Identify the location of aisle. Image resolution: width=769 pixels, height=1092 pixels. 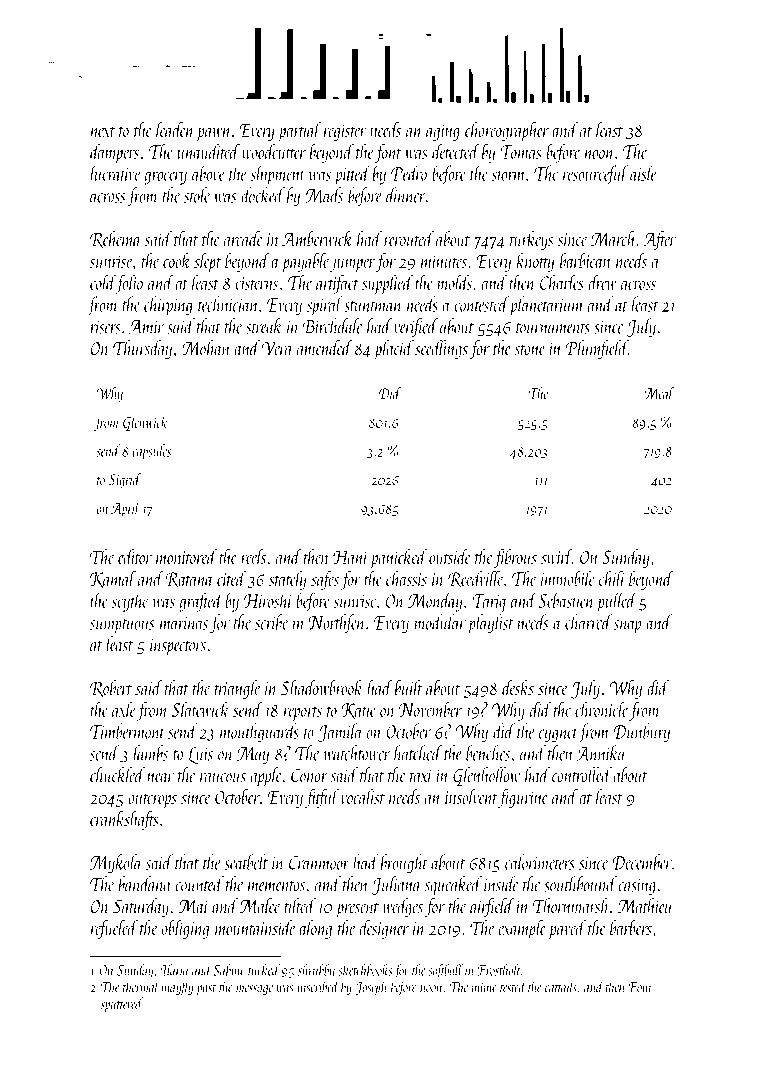
(643, 173).
